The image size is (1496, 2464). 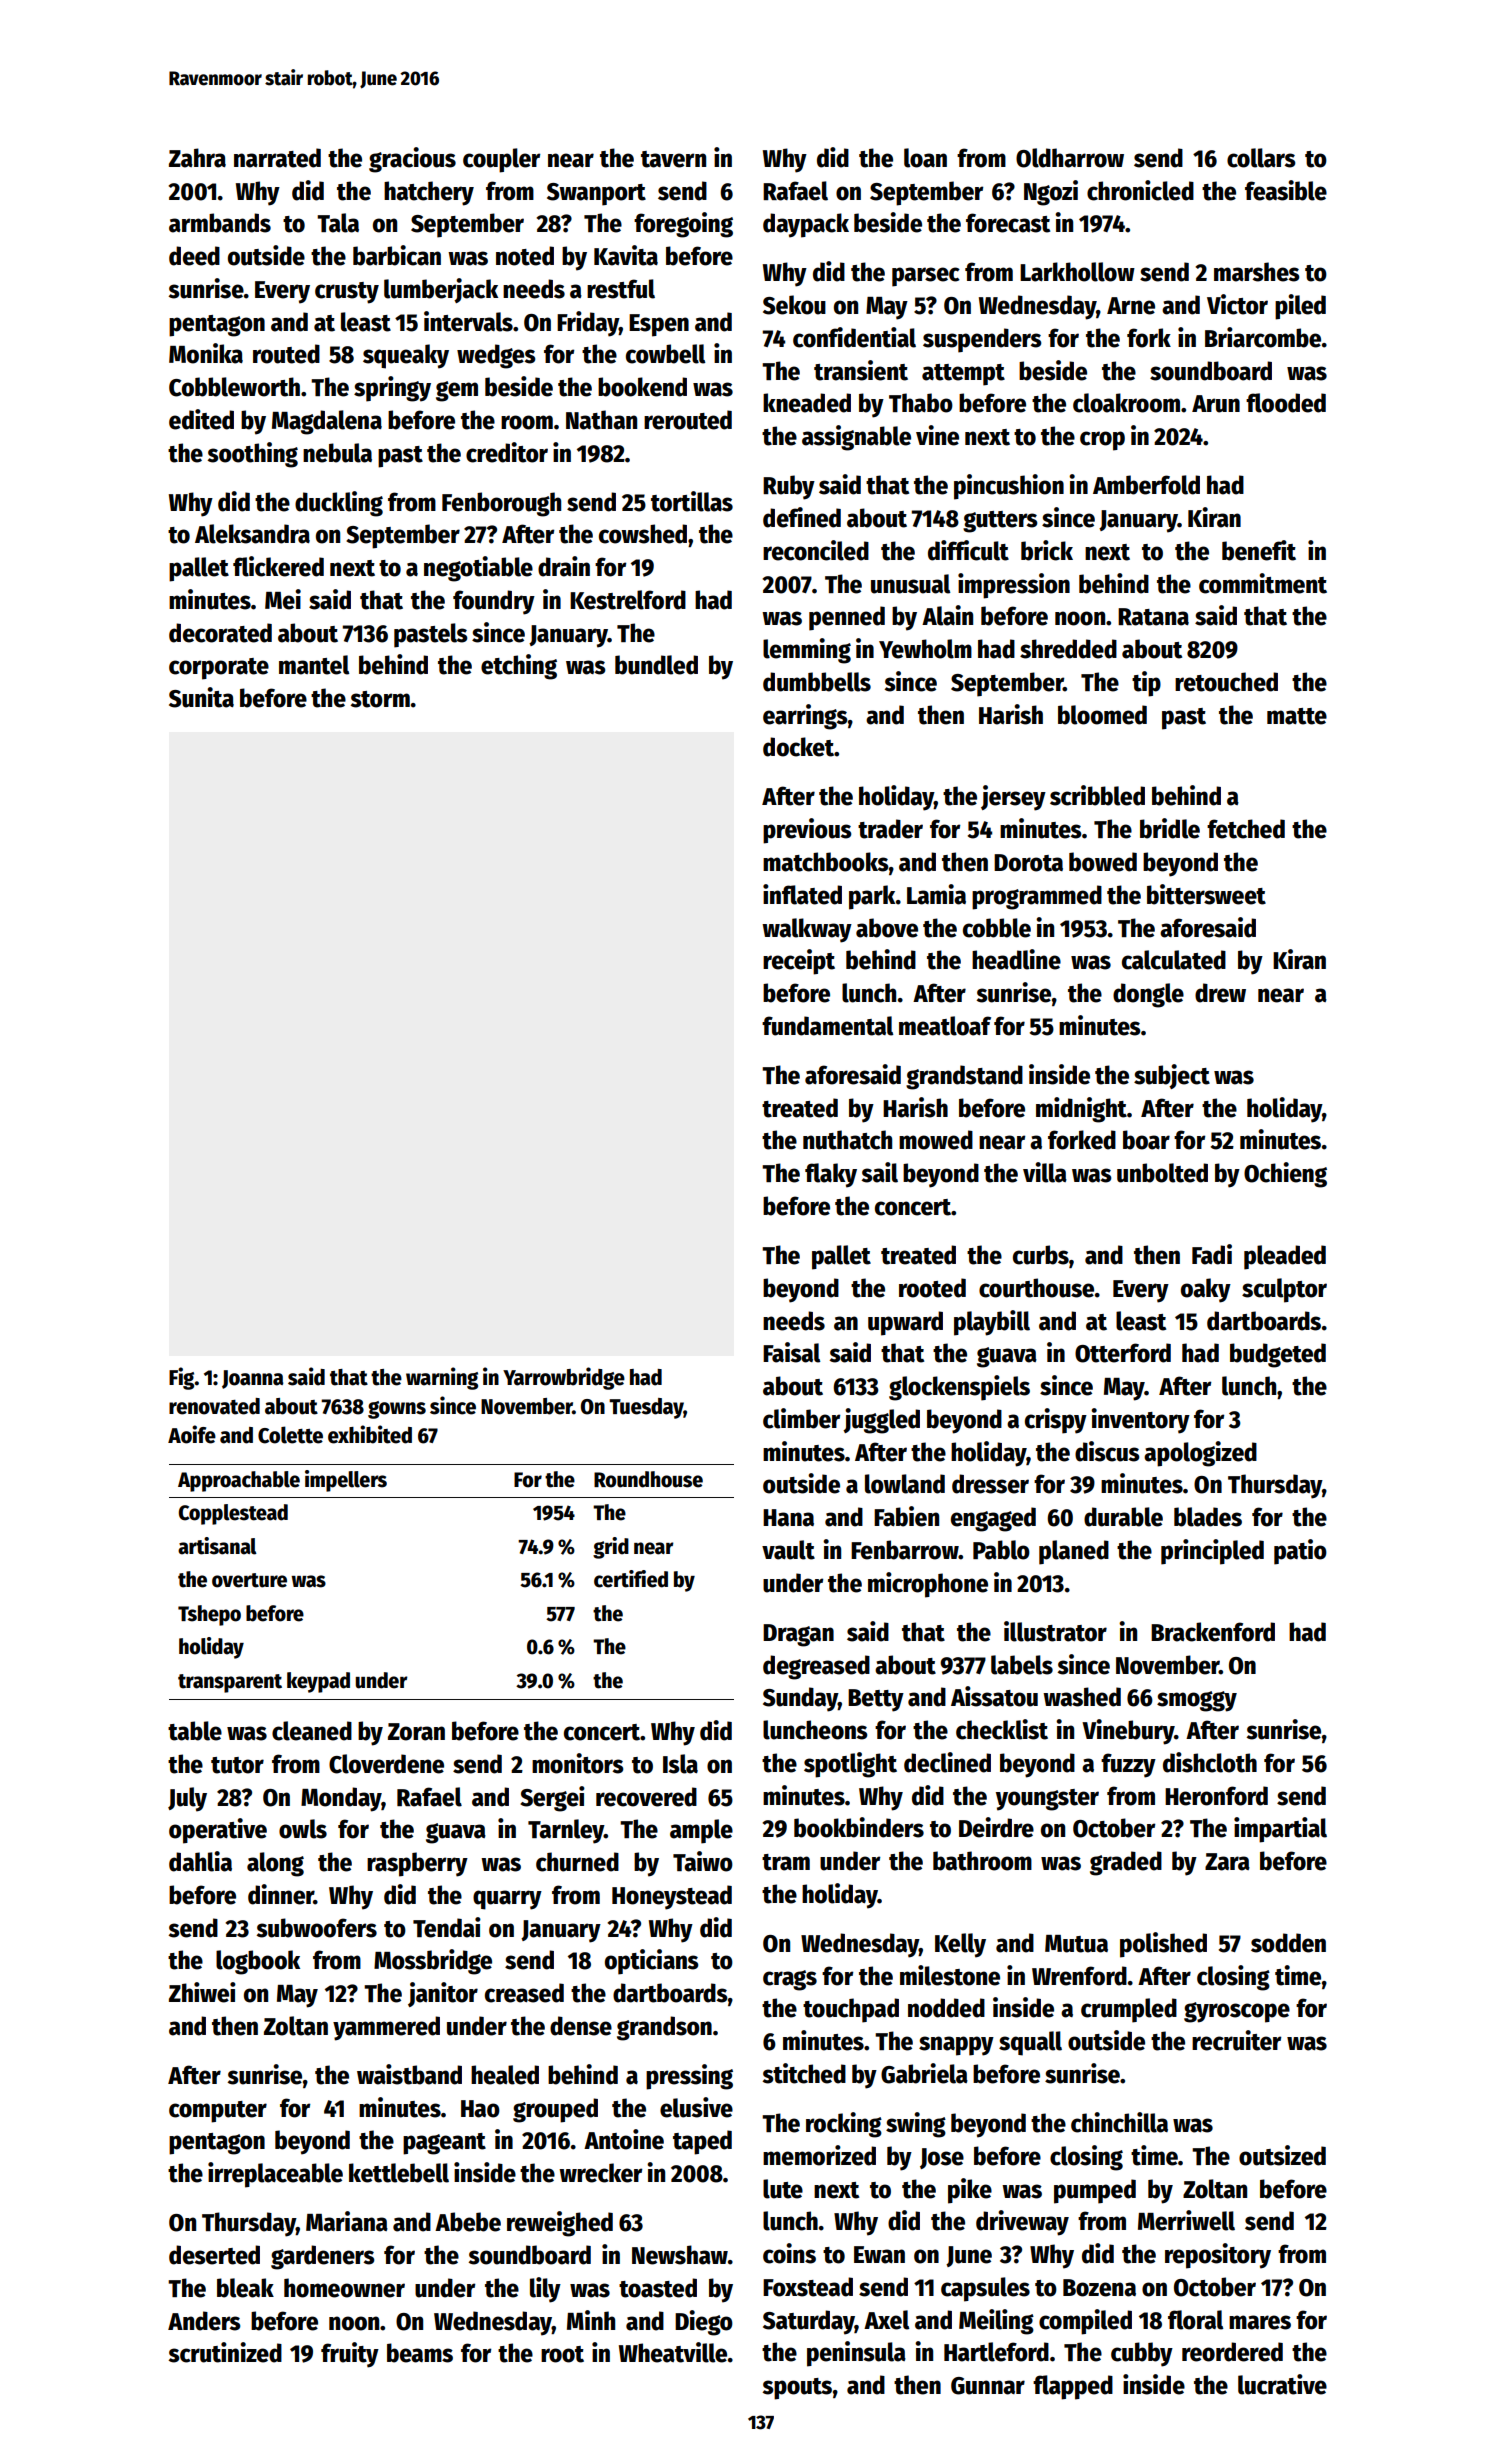 I want to click on irreplaceable, so click(x=275, y=2175).
